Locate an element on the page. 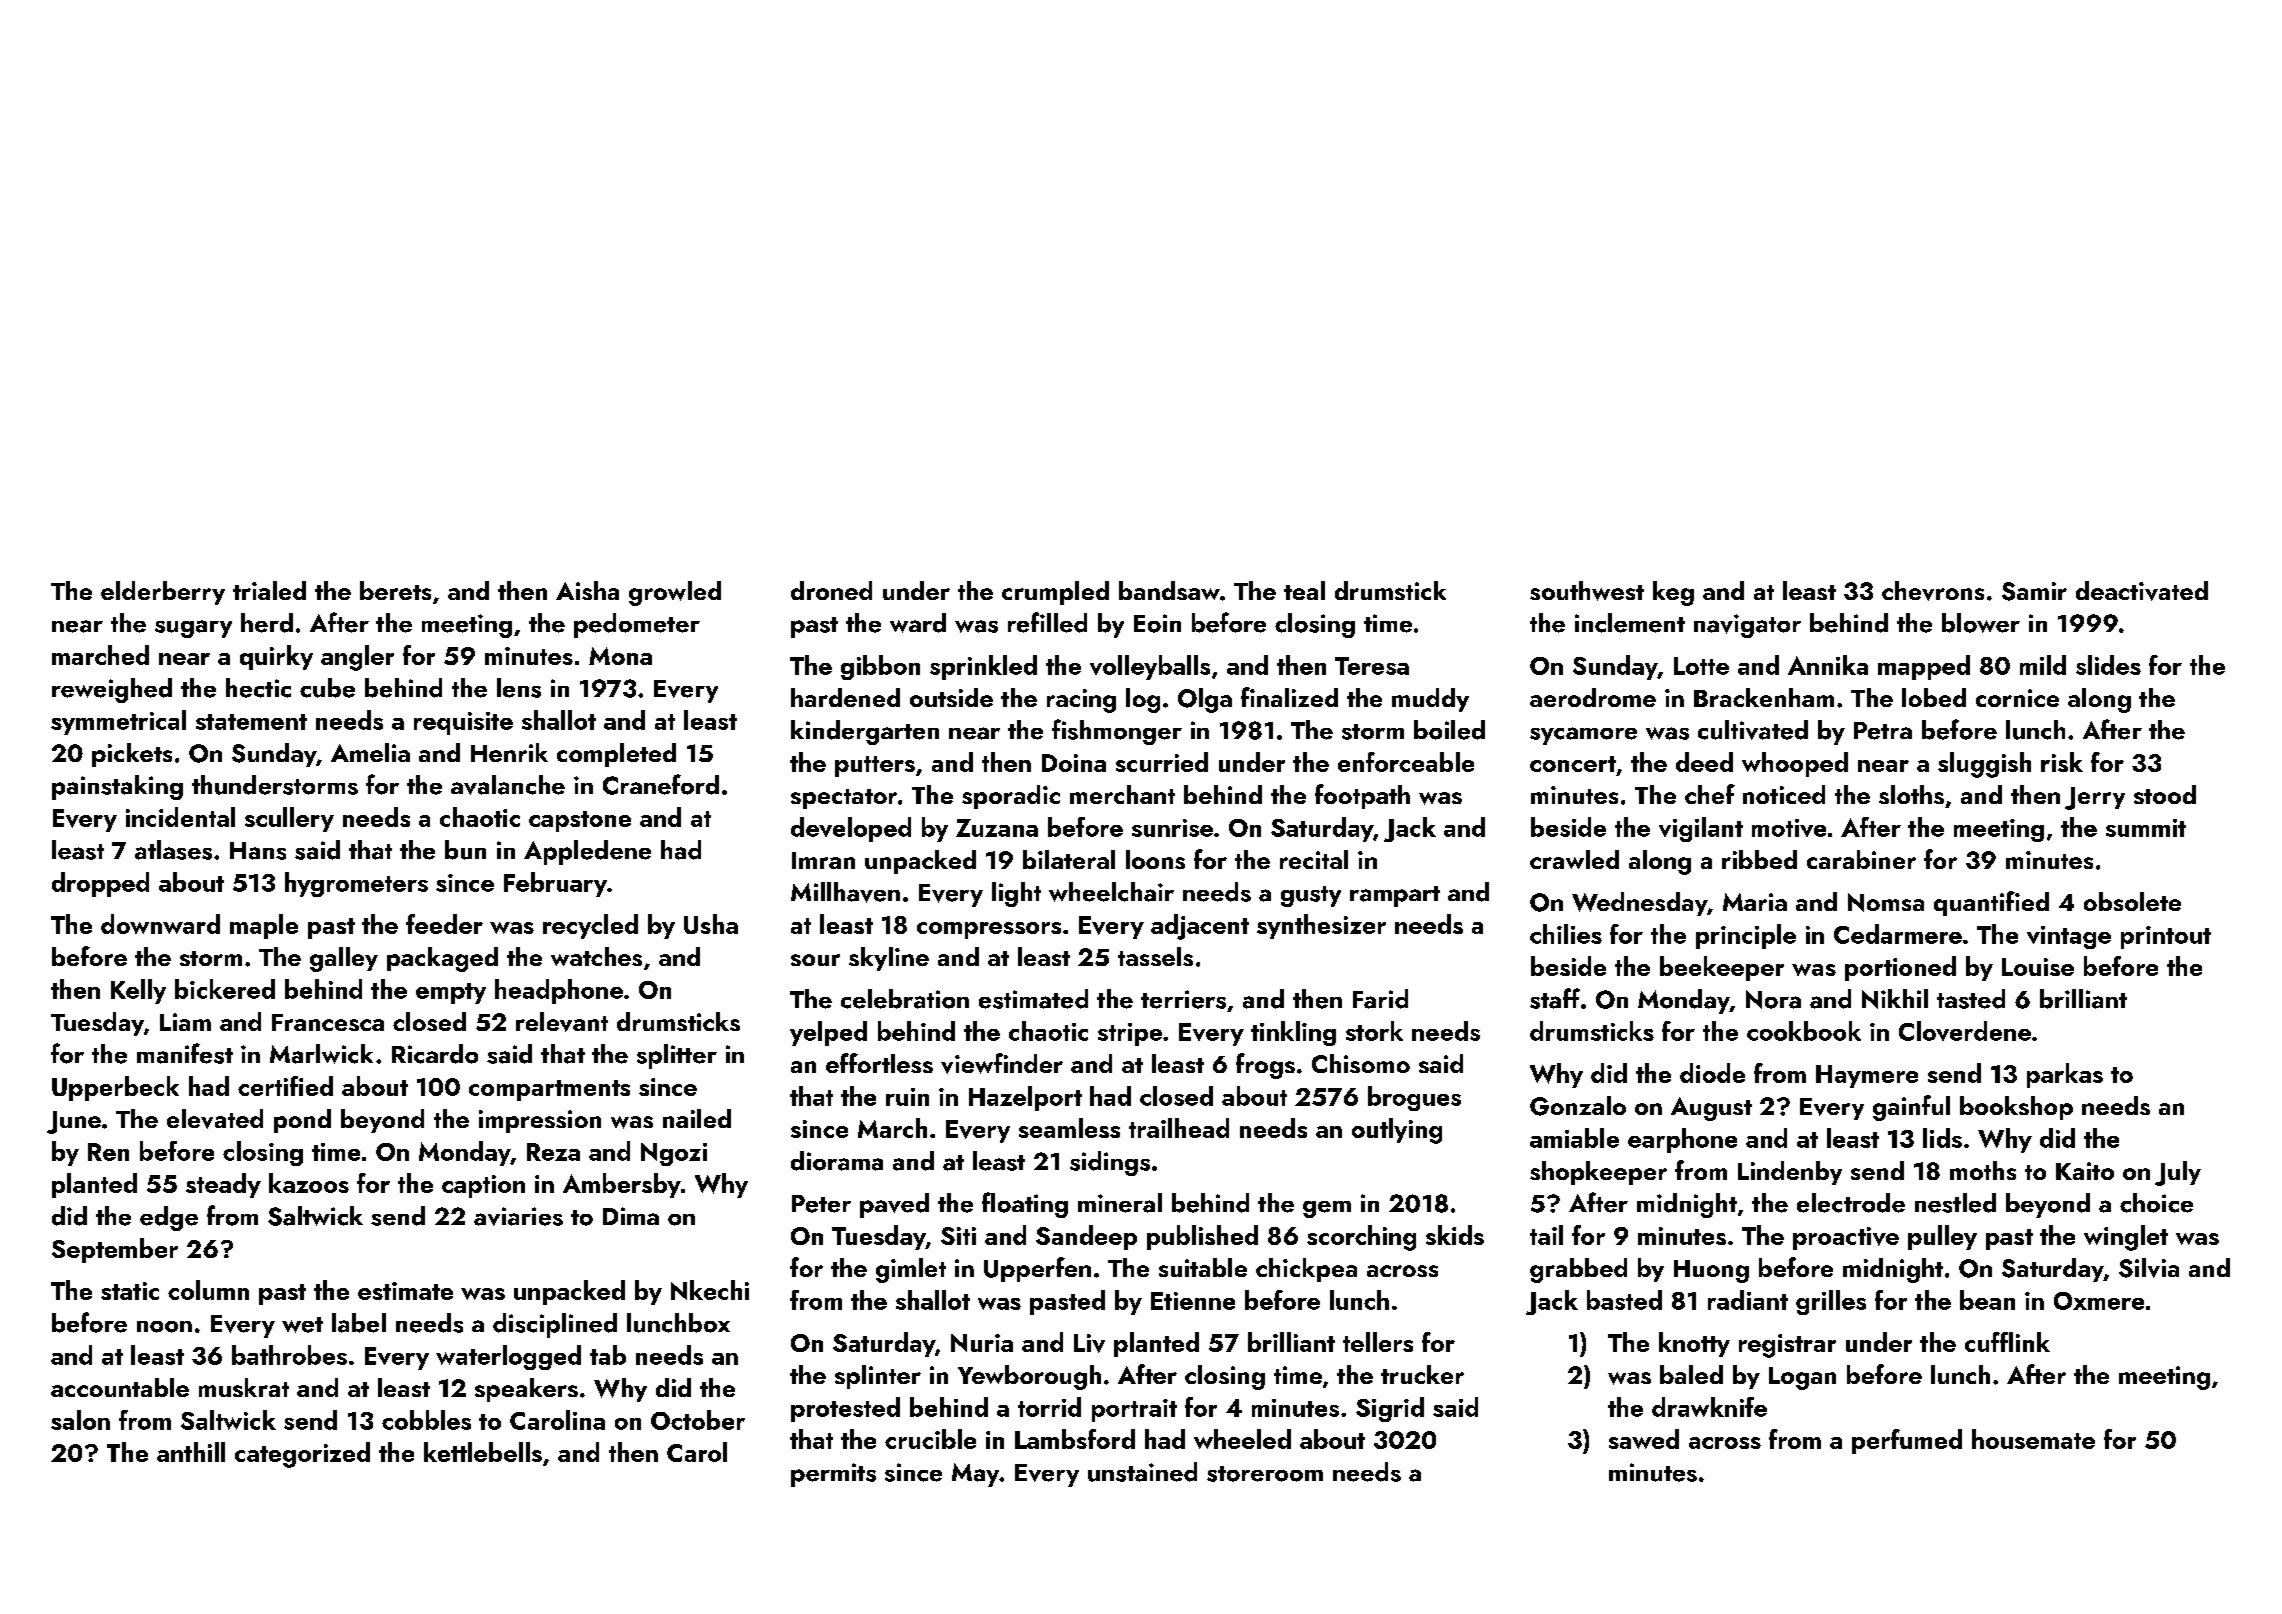 Image resolution: width=2282 pixels, height=1614 pixels. Ren is located at coordinates (108, 1152).
